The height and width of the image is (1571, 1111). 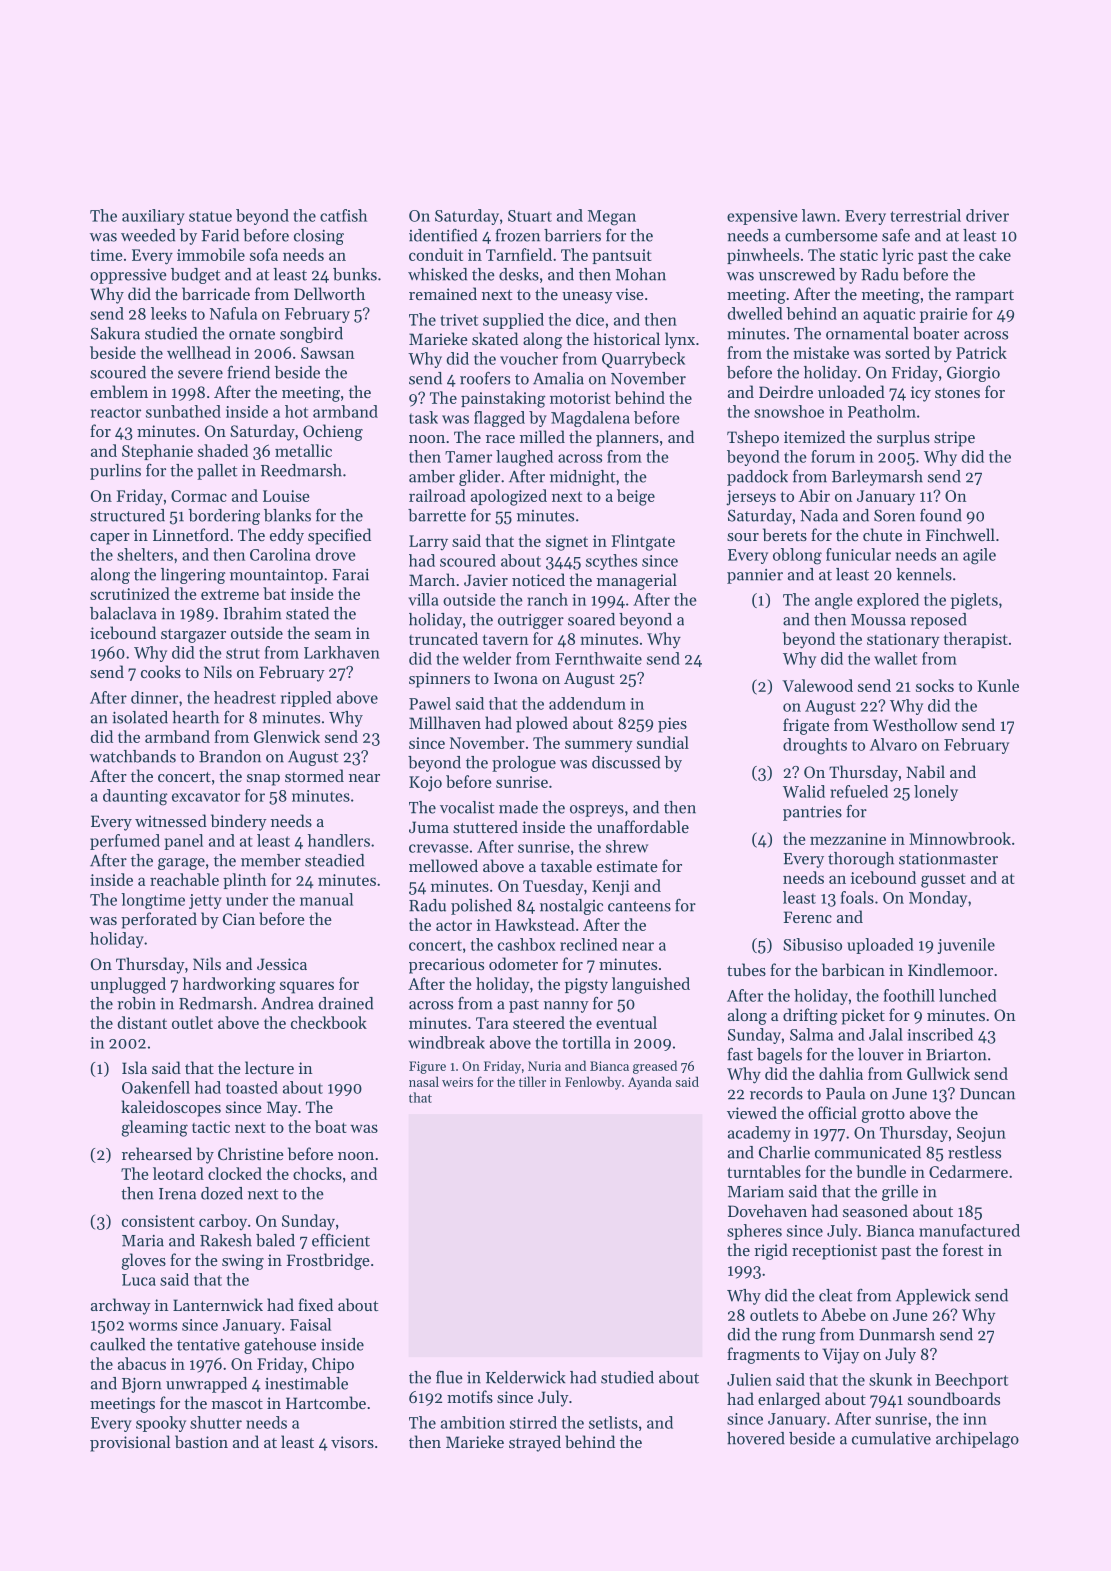 What do you see at coordinates (944, 315) in the image?
I see `prairie` at bounding box center [944, 315].
